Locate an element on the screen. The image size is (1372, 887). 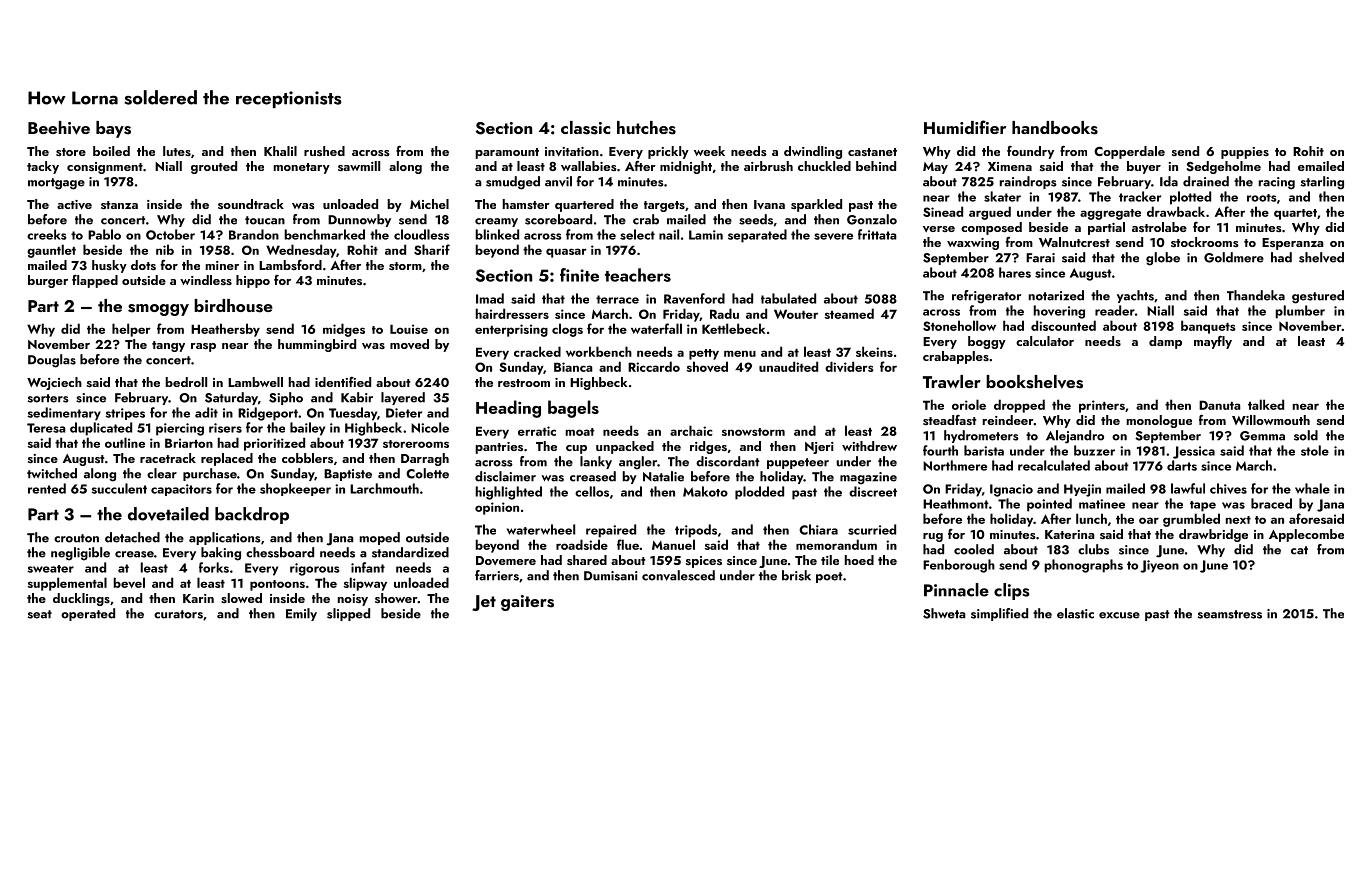
anvil is located at coordinates (558, 181).
